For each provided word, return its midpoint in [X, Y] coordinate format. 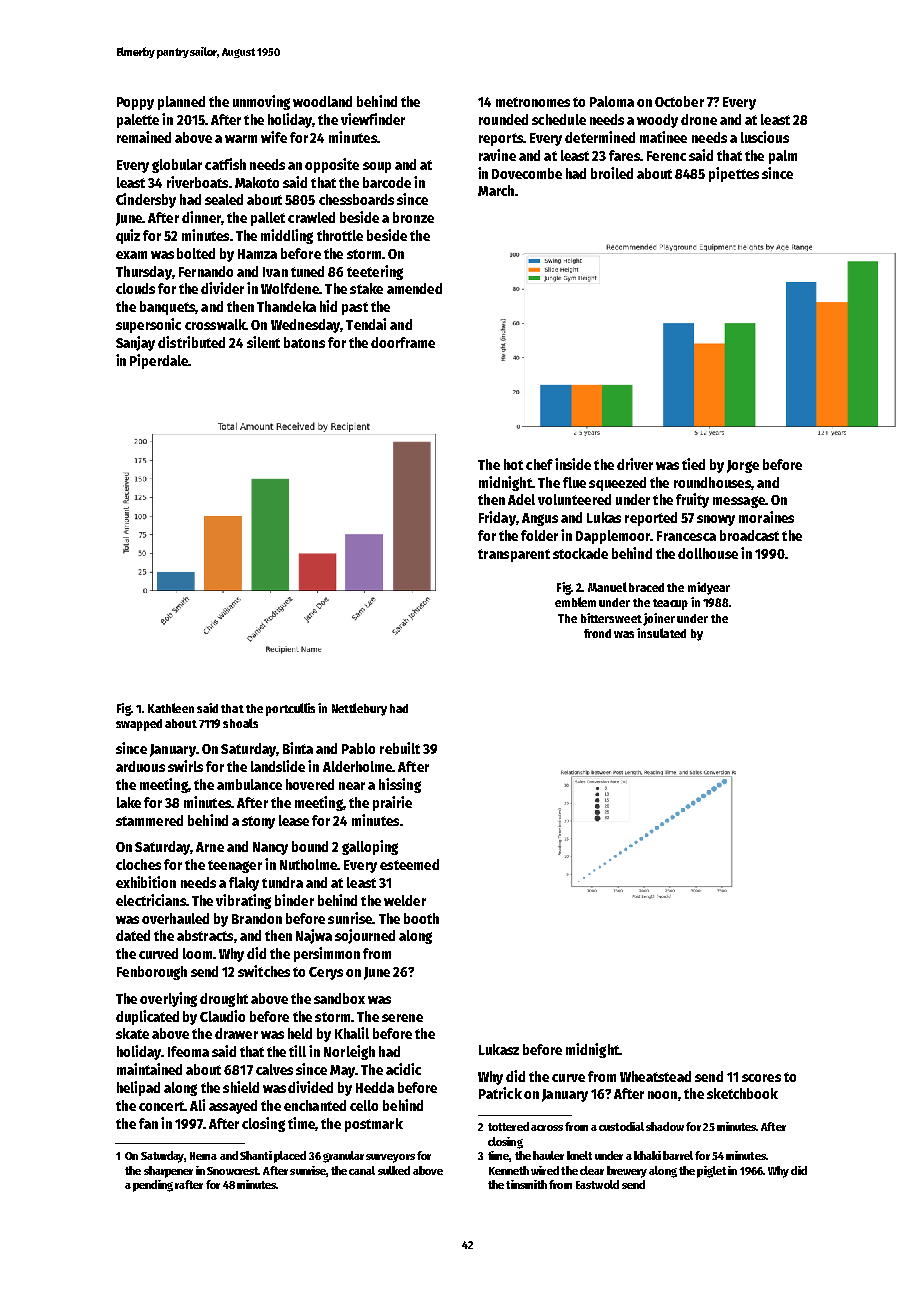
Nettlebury [359, 709]
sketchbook [742, 1093]
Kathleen [171, 708]
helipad [138, 1088]
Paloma [612, 101]
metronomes [533, 102]
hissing [400, 785]
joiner [659, 619]
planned [181, 103]
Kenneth [509, 1170]
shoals [240, 723]
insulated [661, 633]
